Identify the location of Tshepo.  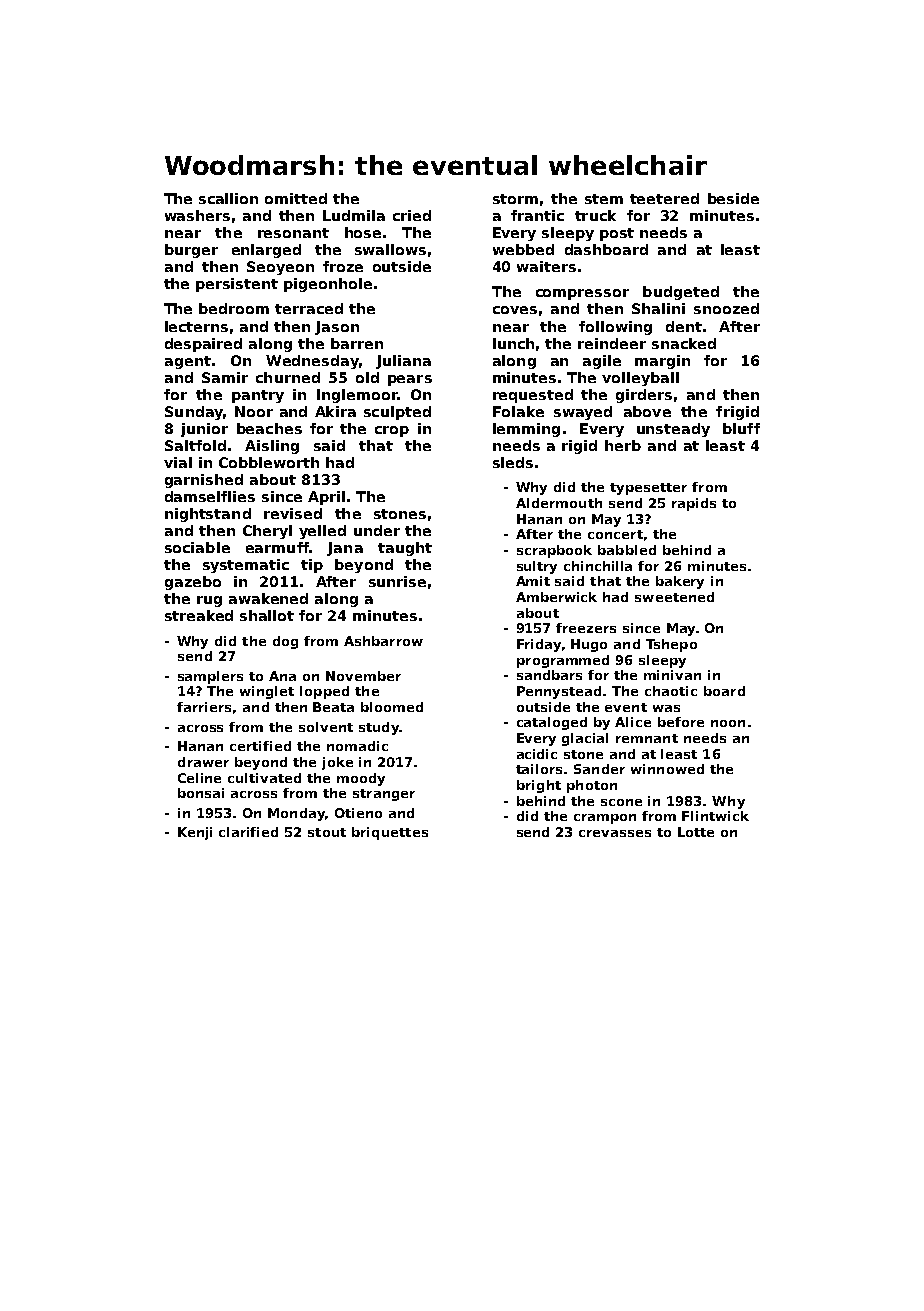
(671, 645).
